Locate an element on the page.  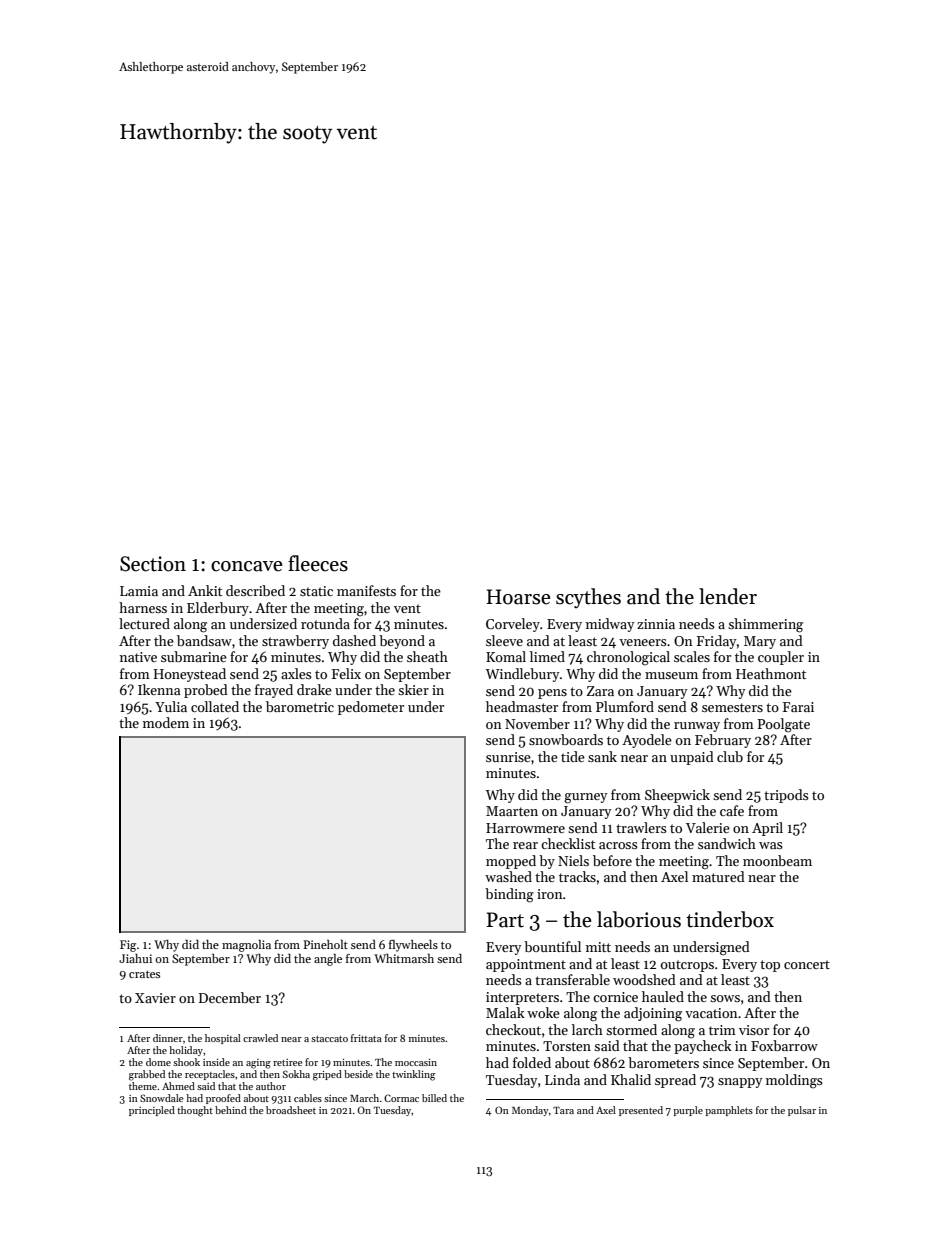
Fig is located at coordinates (128, 946).
